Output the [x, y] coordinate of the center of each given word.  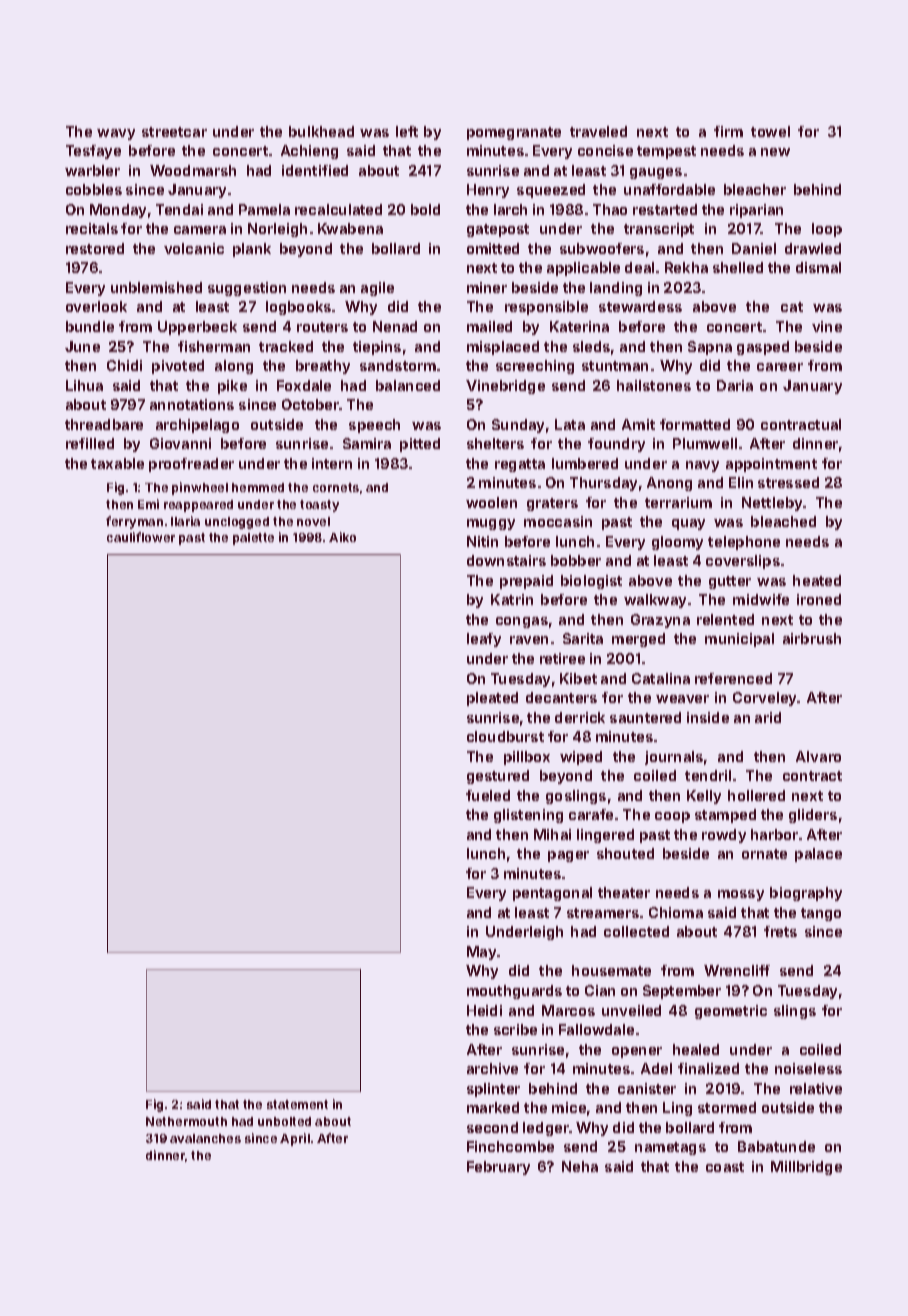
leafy [484, 640]
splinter [493, 1090]
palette [253, 539]
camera [200, 230]
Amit [638, 424]
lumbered [585, 463]
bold [425, 209]
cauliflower [141, 537]
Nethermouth [186, 1121]
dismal [818, 267]
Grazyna [660, 621]
